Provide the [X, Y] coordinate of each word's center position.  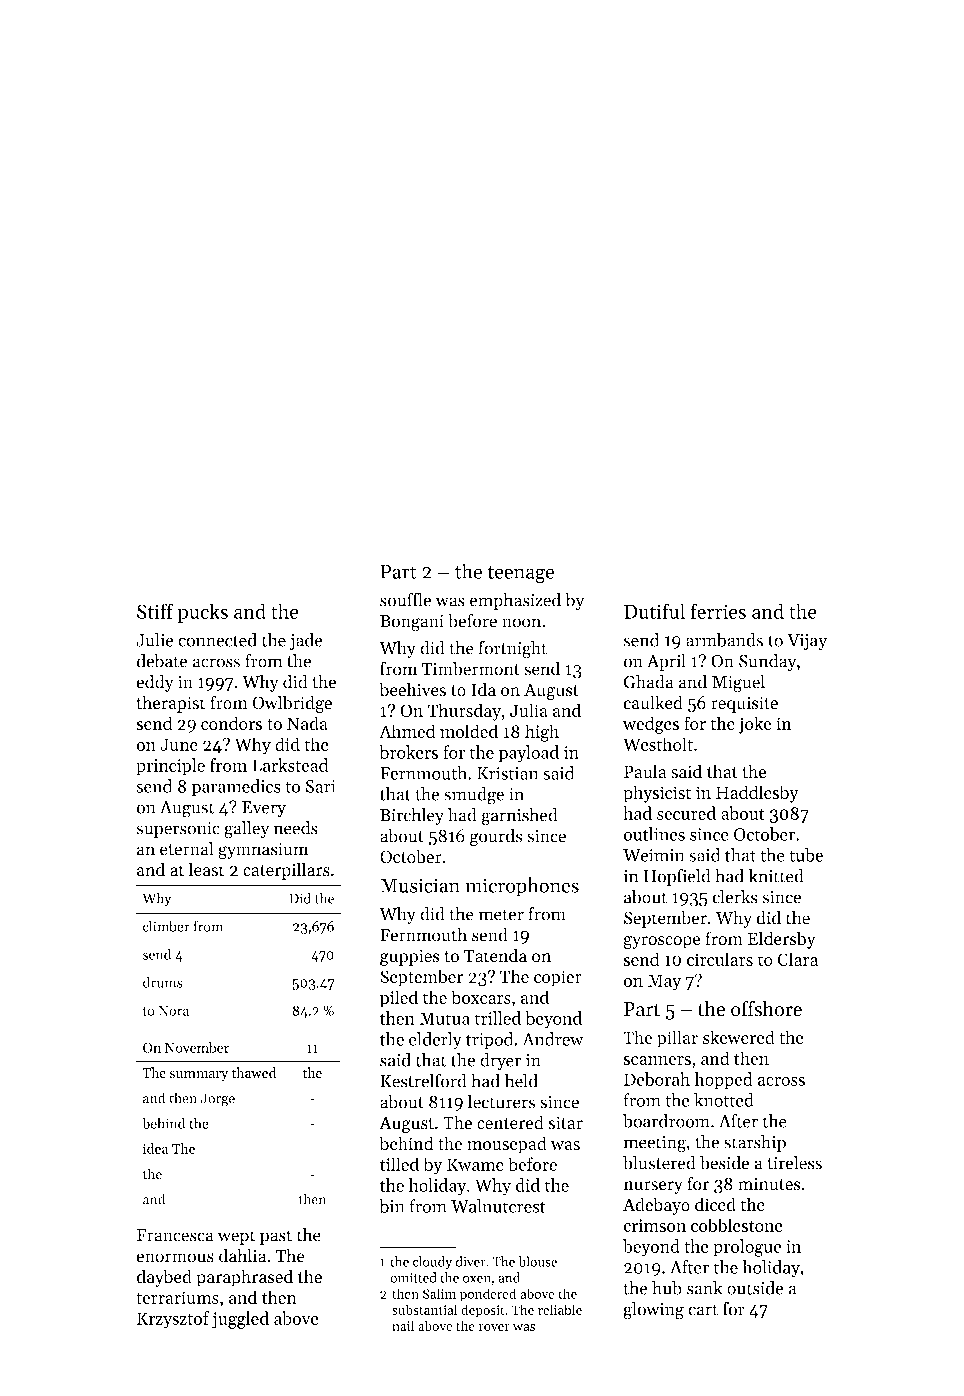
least [207, 869]
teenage [521, 574]
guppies [410, 957]
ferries [718, 611]
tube [806, 855]
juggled [240, 1320]
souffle [405, 599]
